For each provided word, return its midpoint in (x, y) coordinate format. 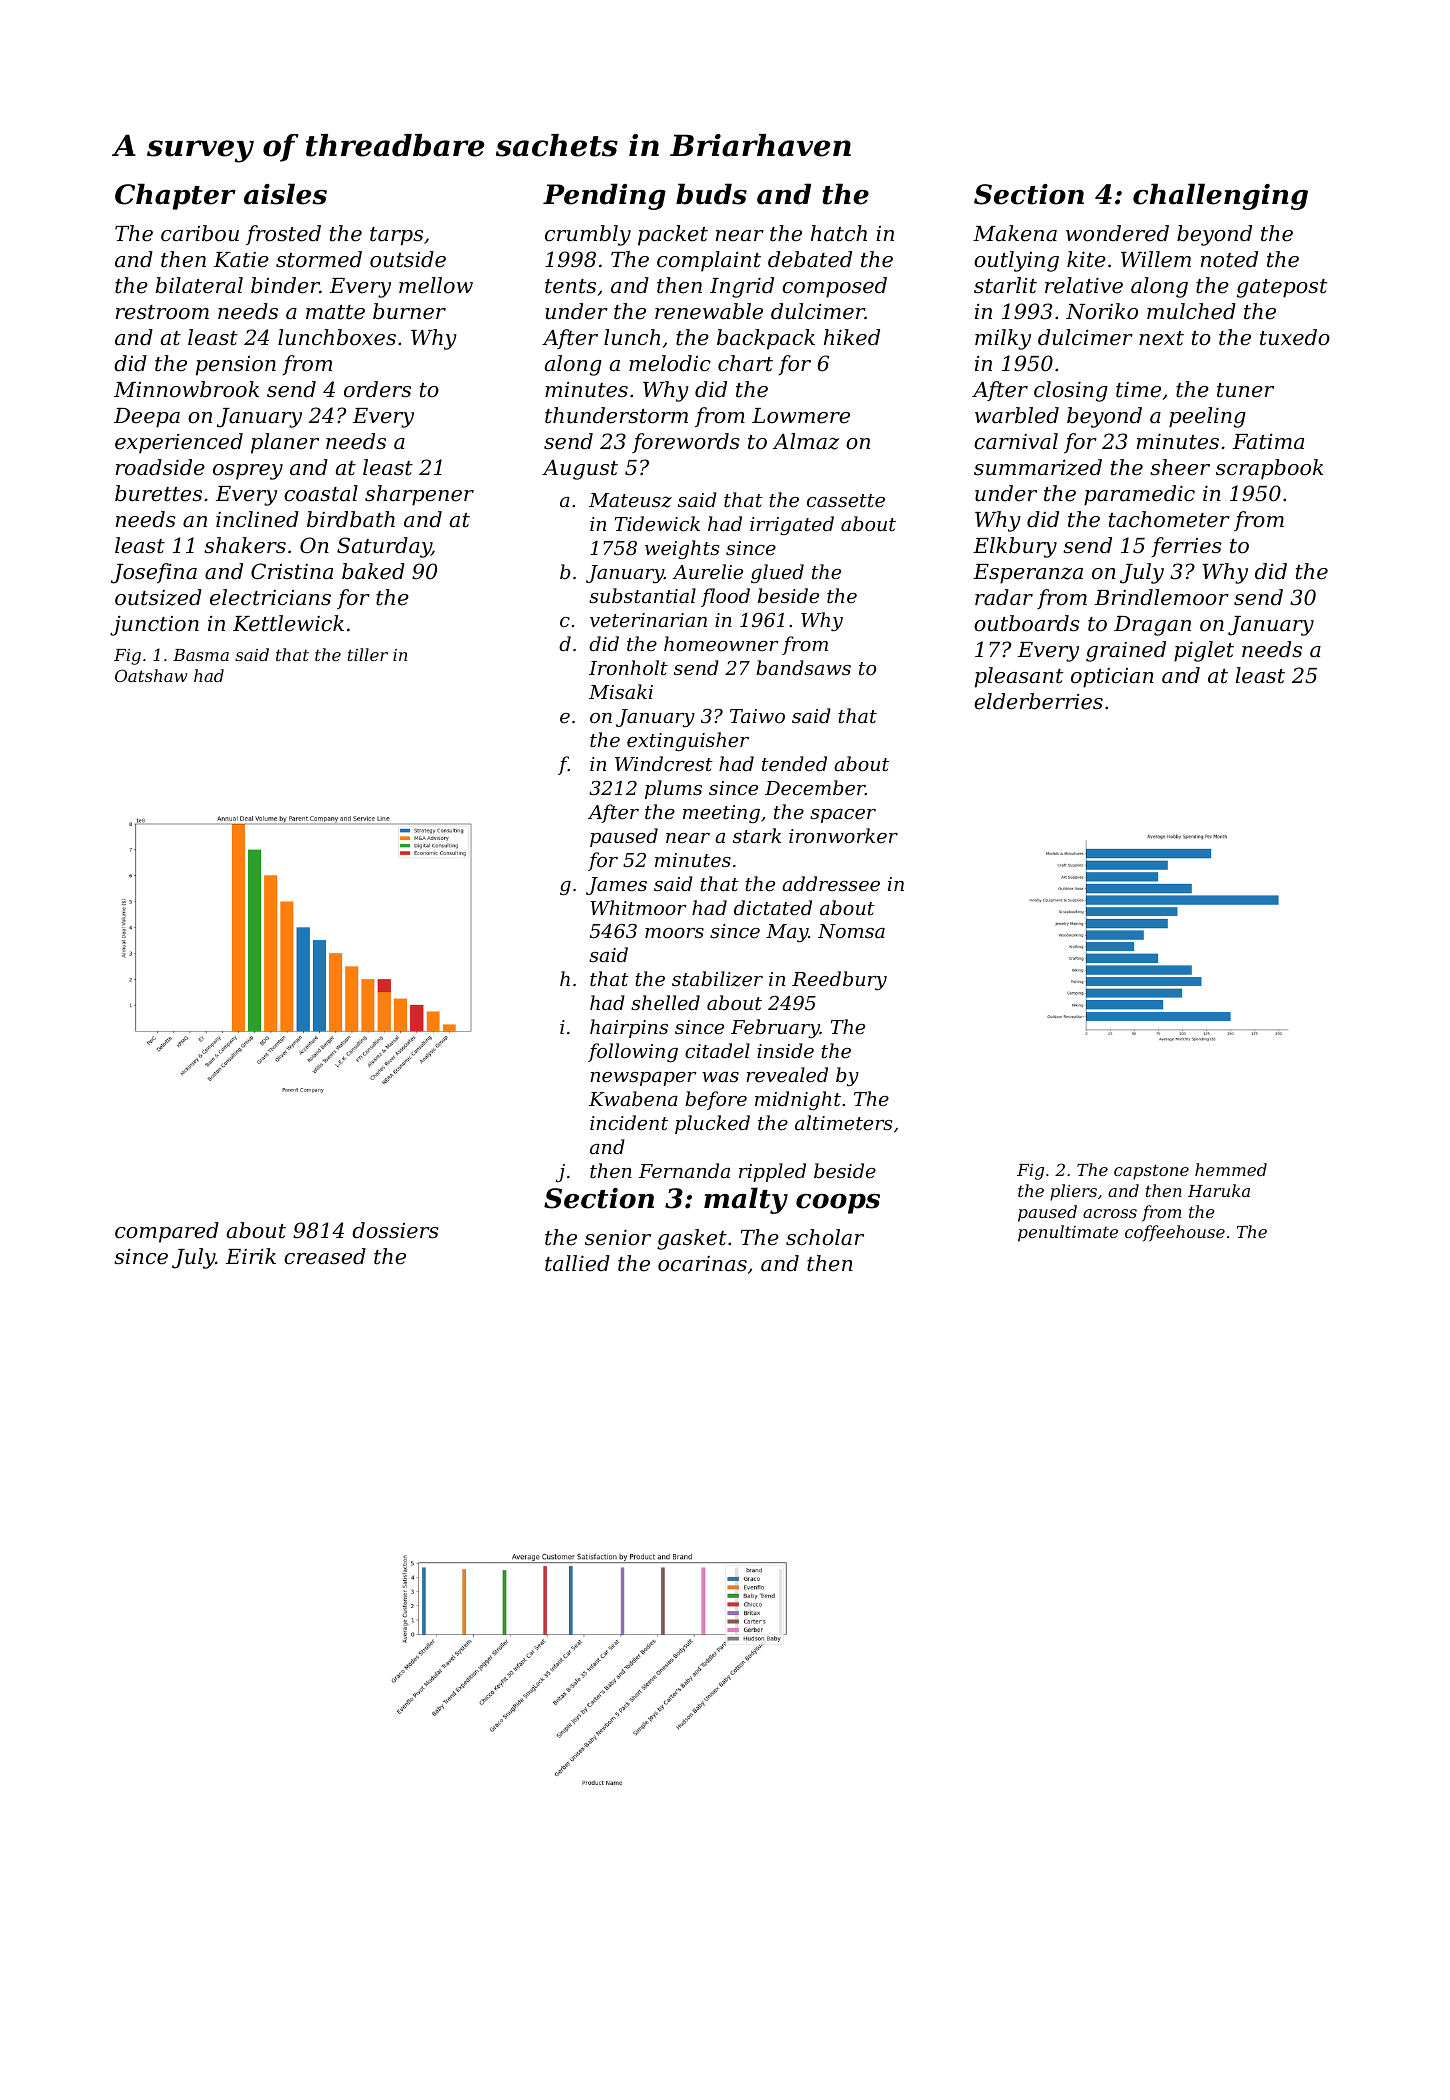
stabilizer (717, 979)
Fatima (1268, 441)
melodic (670, 363)
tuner (1245, 390)
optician (1112, 678)
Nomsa (851, 931)
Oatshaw (151, 675)
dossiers (395, 1230)
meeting (721, 814)
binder (285, 285)
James (616, 886)
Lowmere (801, 416)
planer (285, 443)
